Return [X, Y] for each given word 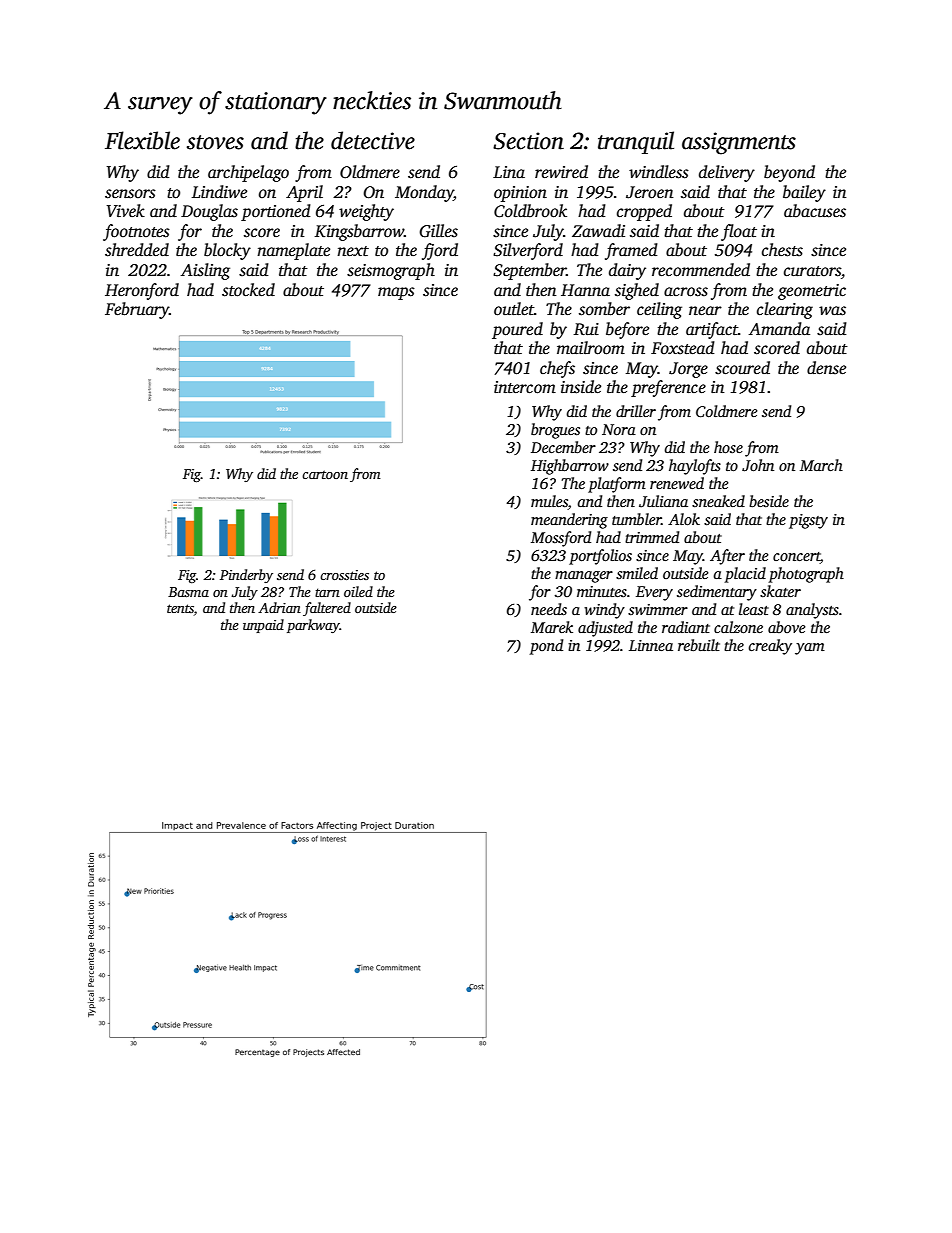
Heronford [142, 291]
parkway [313, 626]
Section [528, 141]
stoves [215, 142]
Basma [188, 592]
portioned [276, 212]
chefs [557, 369]
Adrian [279, 607]
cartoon [325, 474]
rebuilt [699, 645]
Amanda [779, 328]
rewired [561, 171]
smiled [637, 573]
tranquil [636, 142]
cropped [644, 212]
